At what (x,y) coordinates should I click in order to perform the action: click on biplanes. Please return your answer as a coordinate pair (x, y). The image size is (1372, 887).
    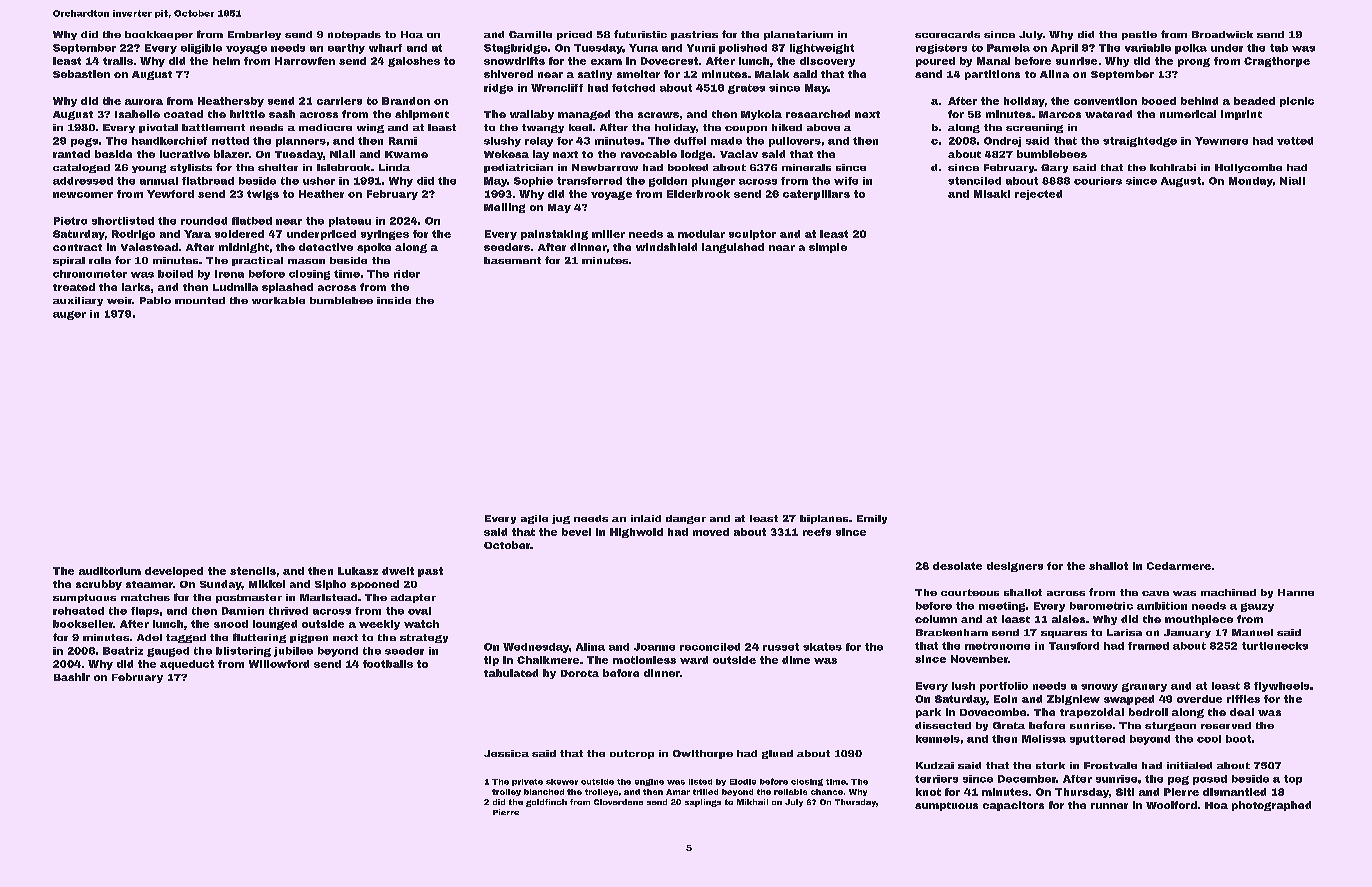
    Looking at the image, I should click on (824, 519).
